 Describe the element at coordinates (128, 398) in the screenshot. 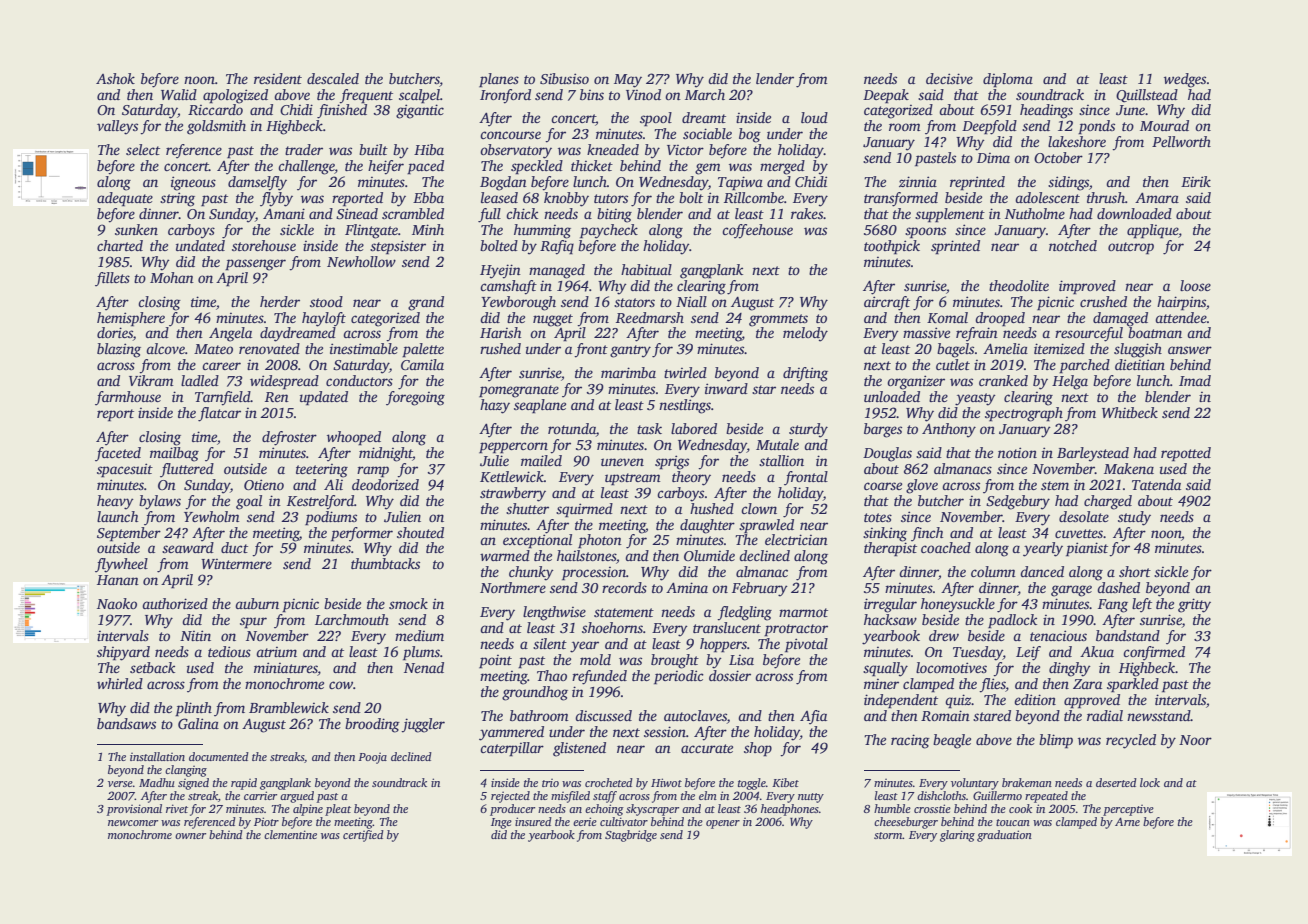

I see `farmhouse` at that location.
